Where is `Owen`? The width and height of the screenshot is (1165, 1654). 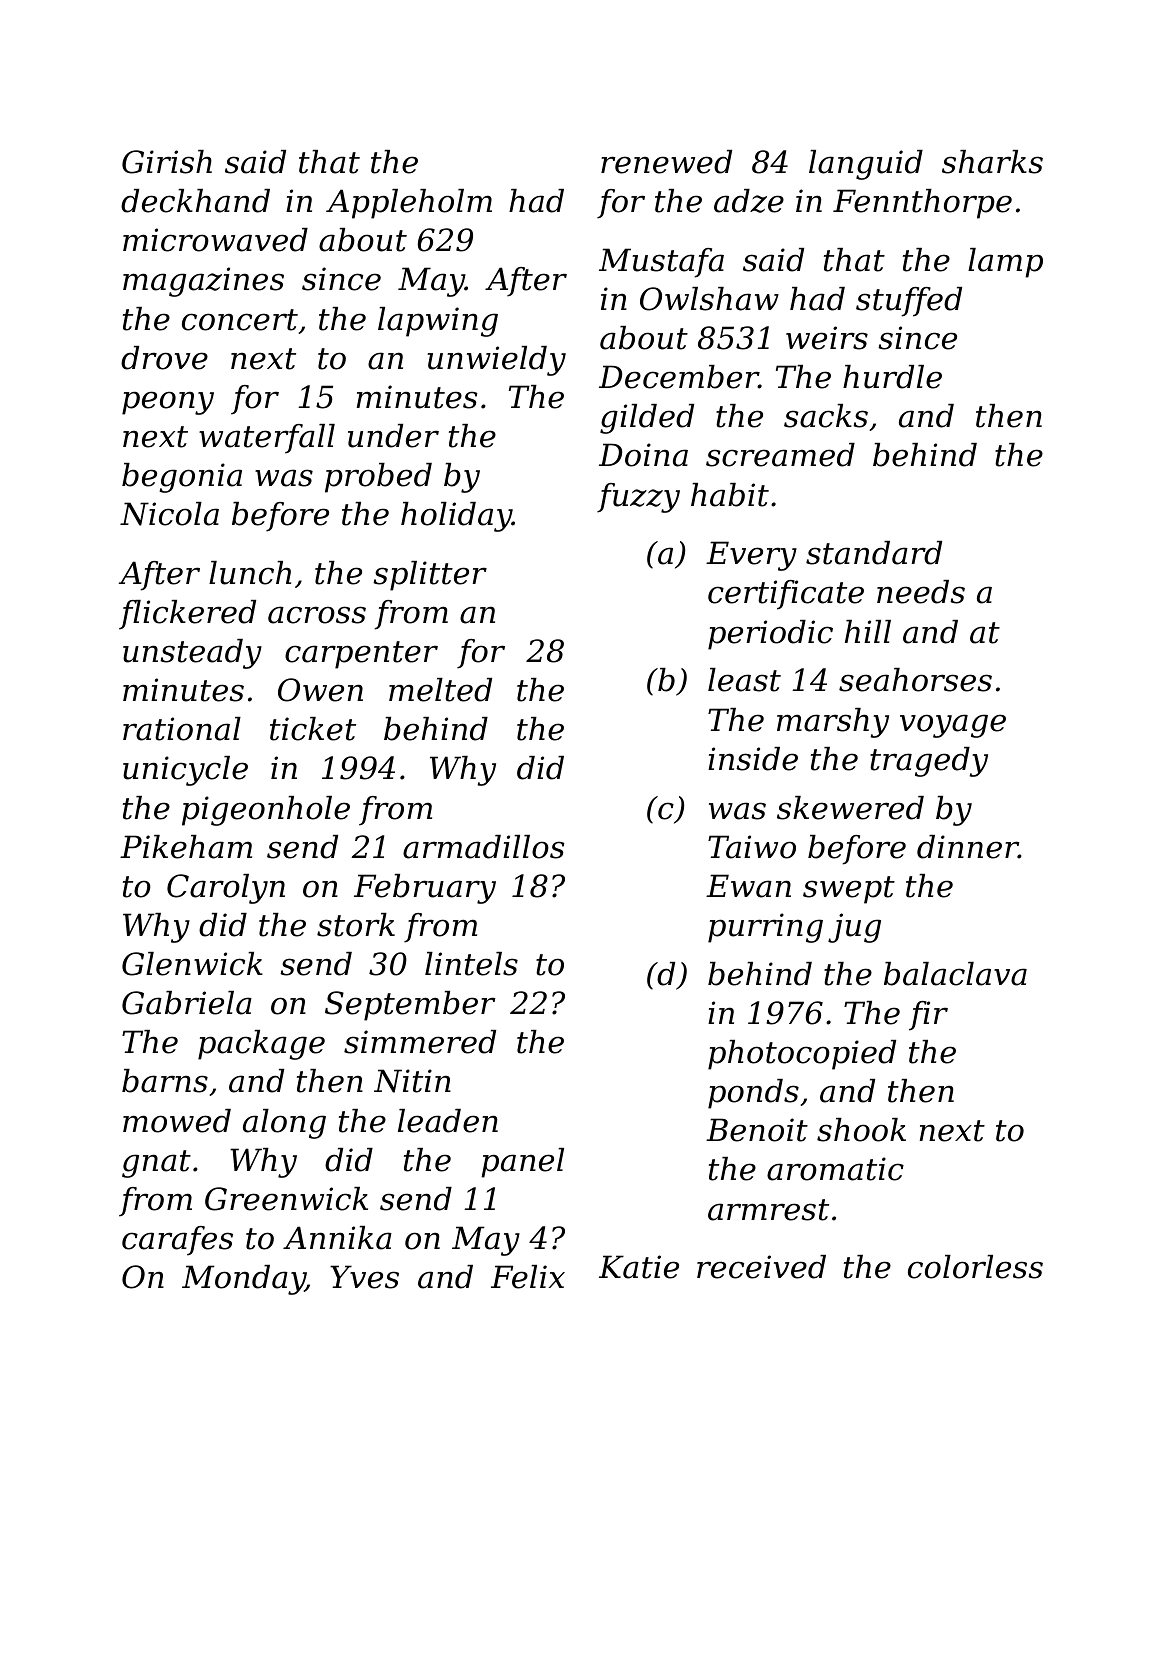 Owen is located at coordinates (320, 690).
